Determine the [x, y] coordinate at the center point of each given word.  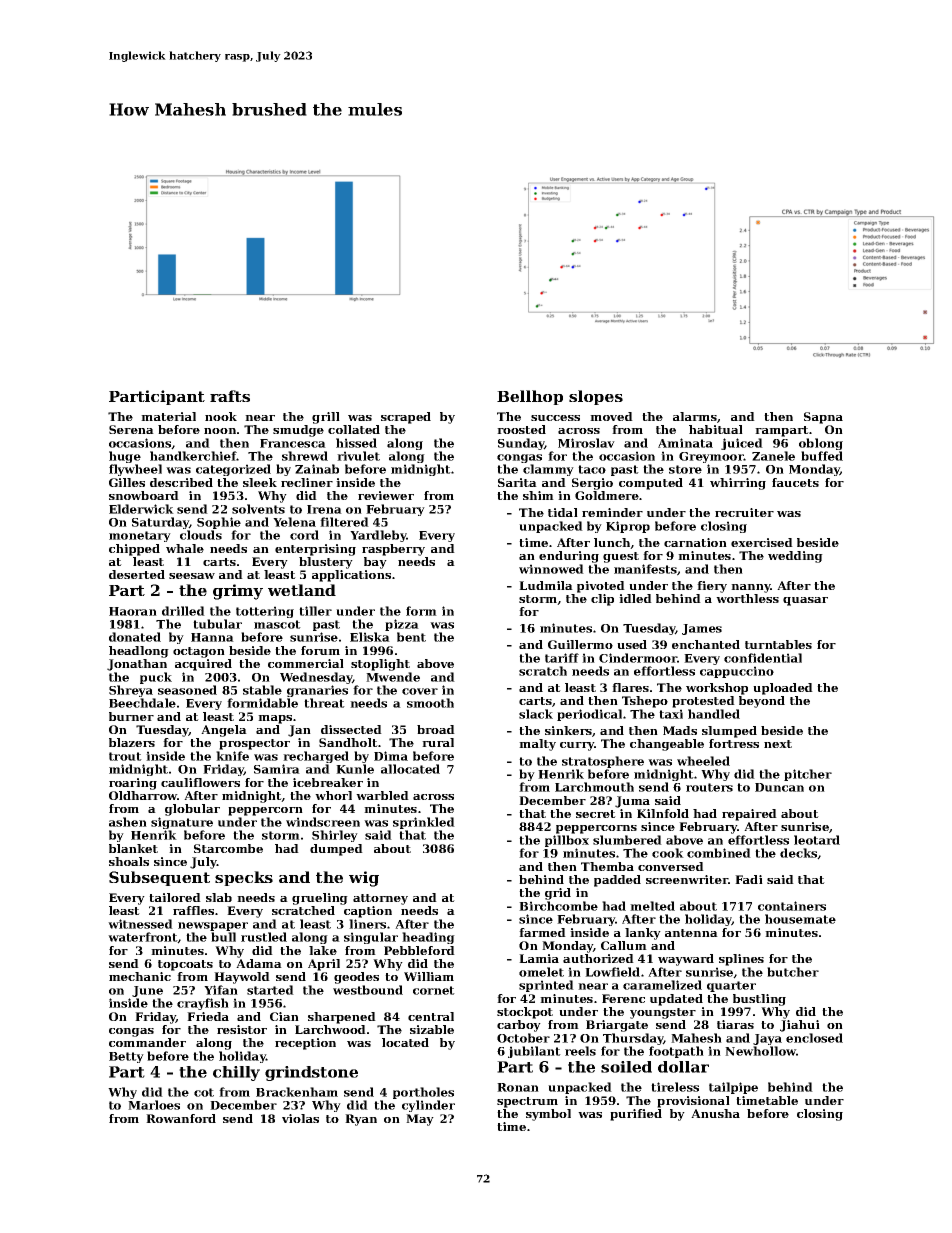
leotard [817, 840]
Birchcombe [558, 906]
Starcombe [228, 848]
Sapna [823, 418]
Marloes [154, 1105]
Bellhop [530, 397]
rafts [230, 396]
